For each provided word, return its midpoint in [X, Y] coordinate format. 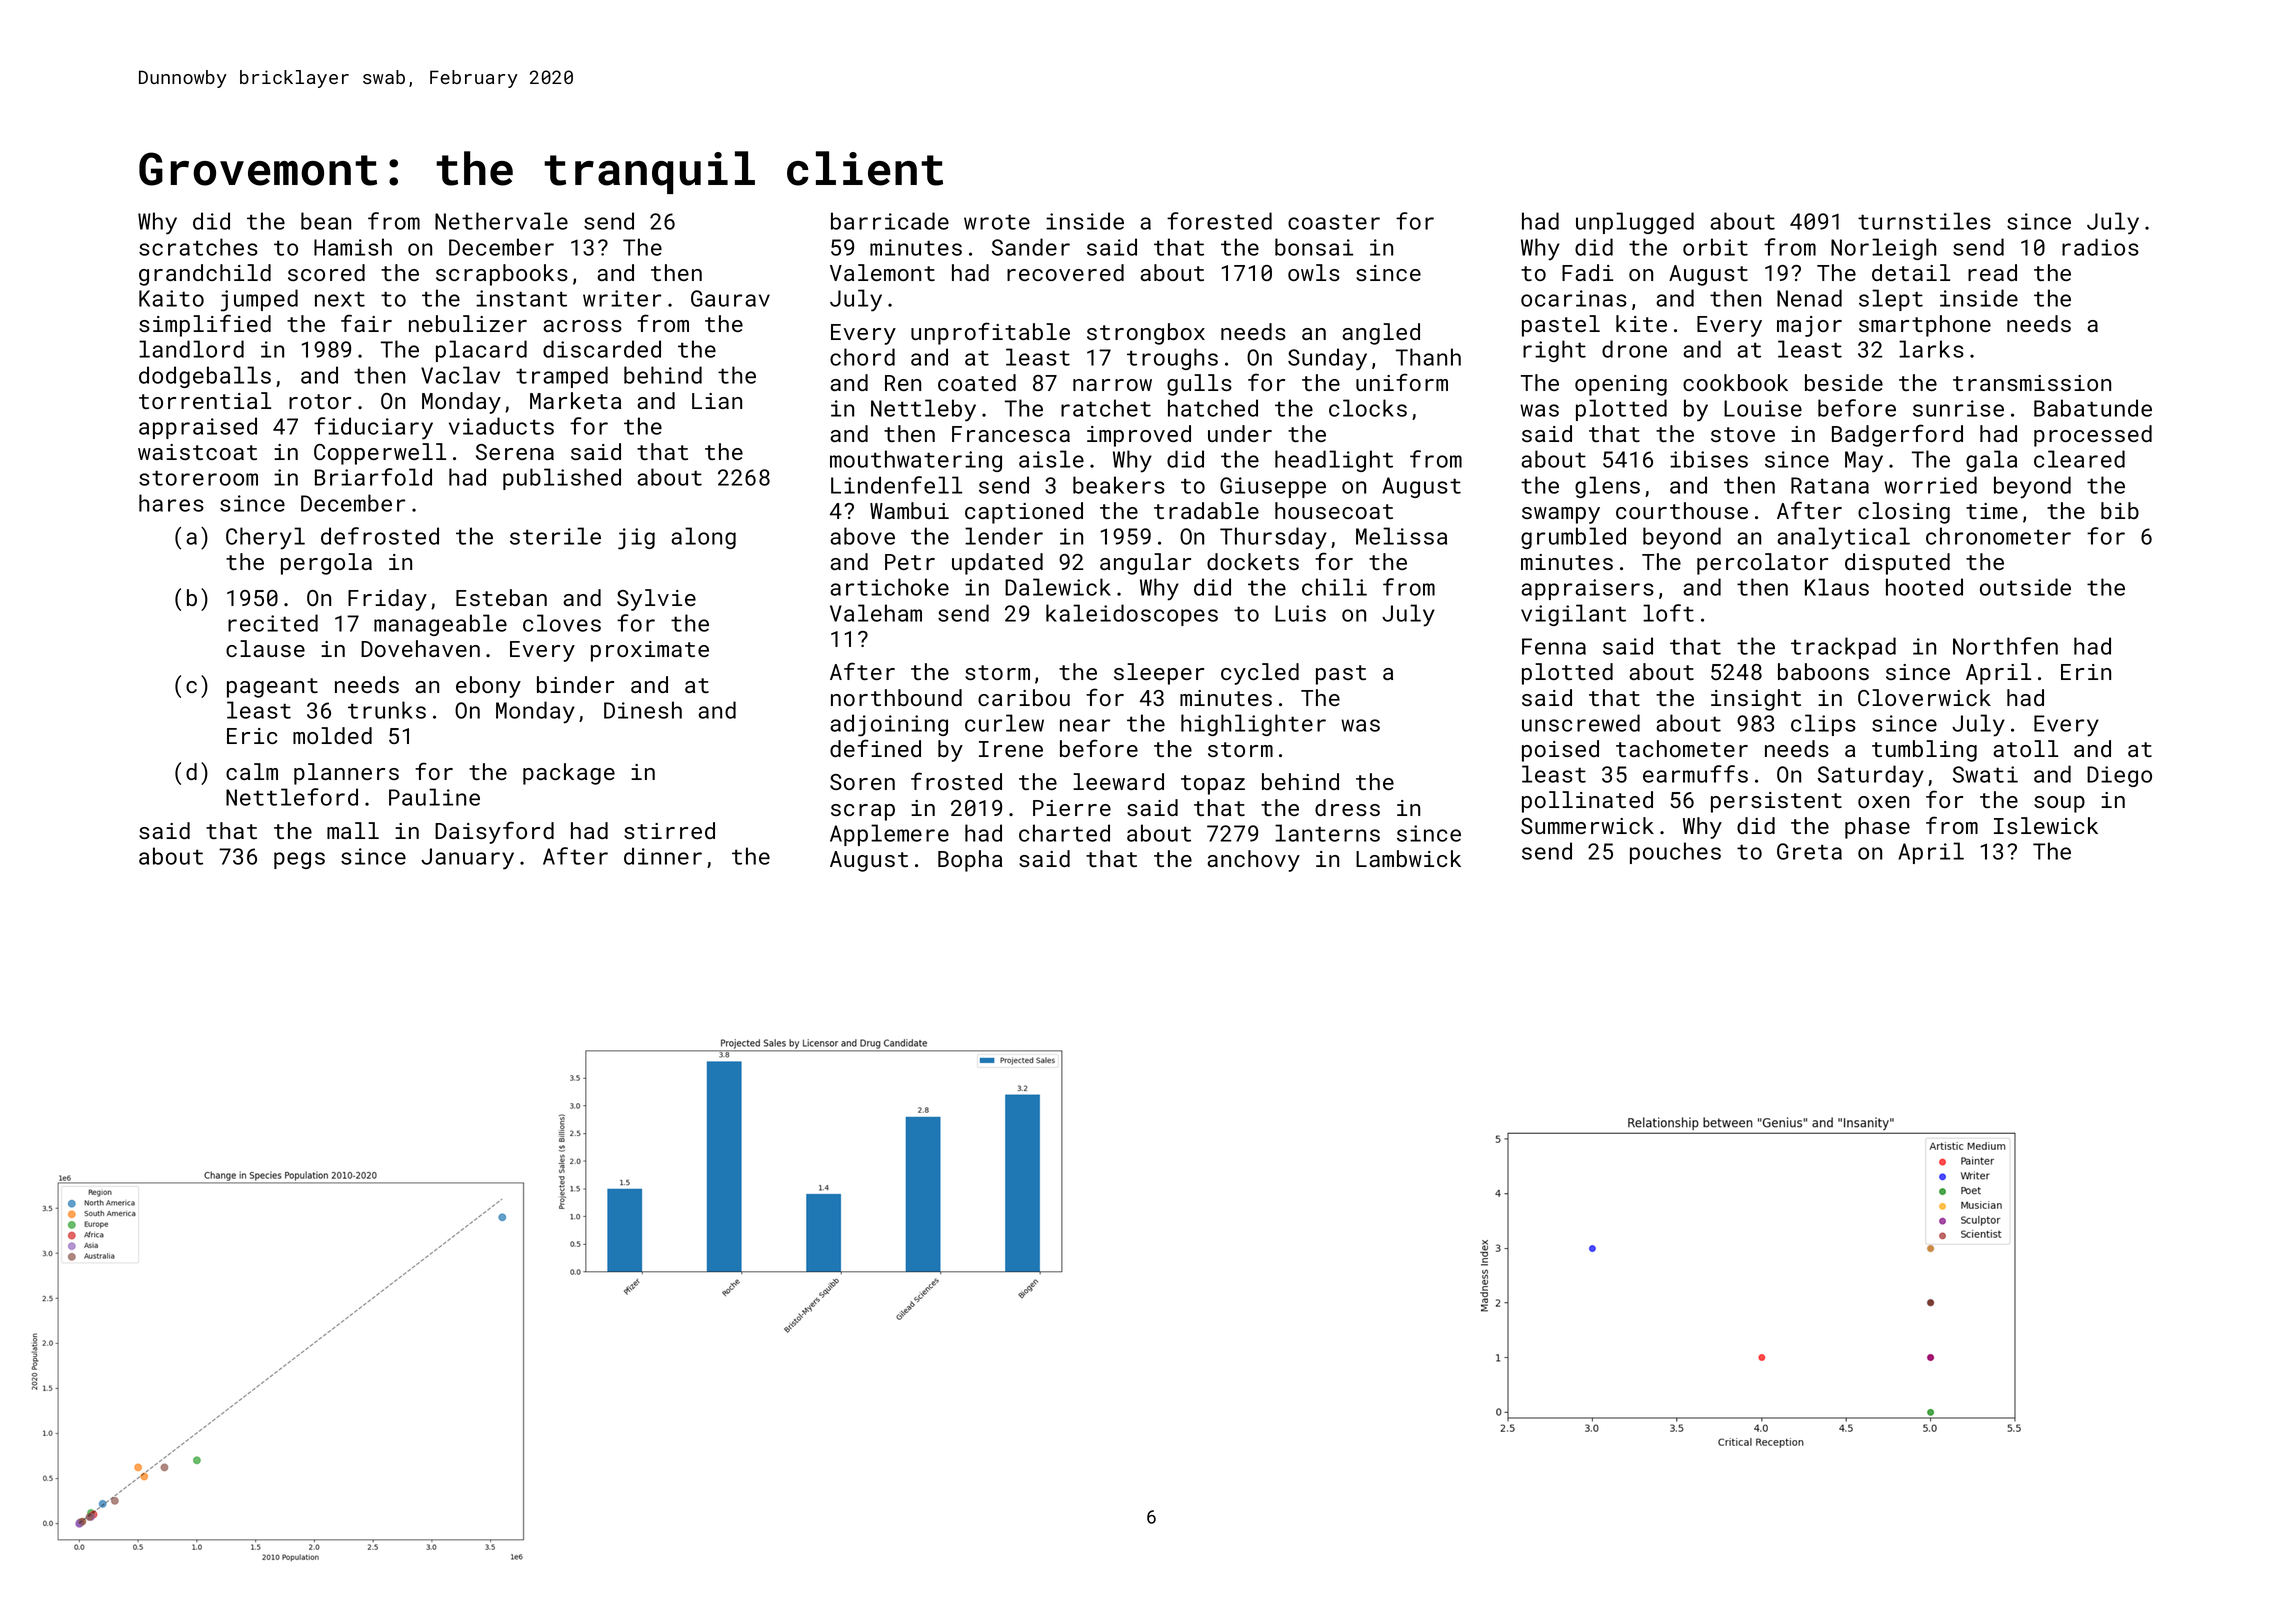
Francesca [1011, 434]
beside [1844, 382]
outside [2025, 587]
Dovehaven [420, 648]
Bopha [970, 861]
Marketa [575, 400]
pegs [299, 860]
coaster [1334, 222]
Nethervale [501, 221]
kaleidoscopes [1132, 615]
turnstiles [1924, 221]
